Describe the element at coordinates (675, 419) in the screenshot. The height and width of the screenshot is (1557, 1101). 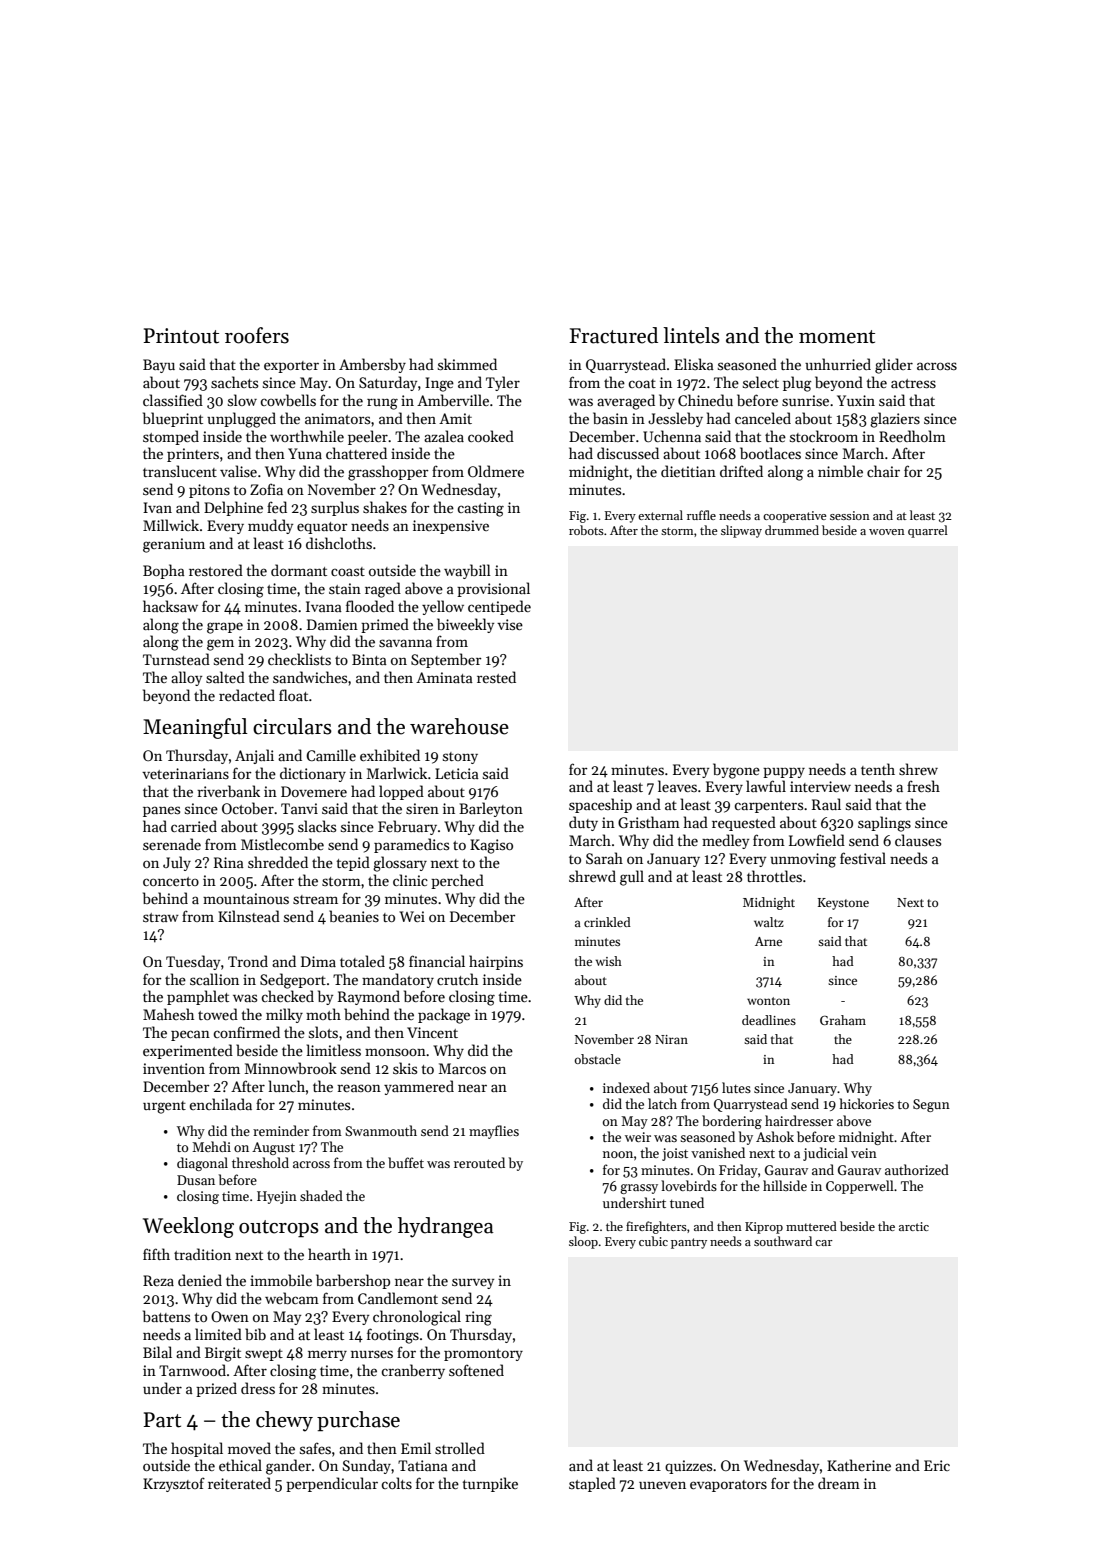
I see `Jessleby` at that location.
